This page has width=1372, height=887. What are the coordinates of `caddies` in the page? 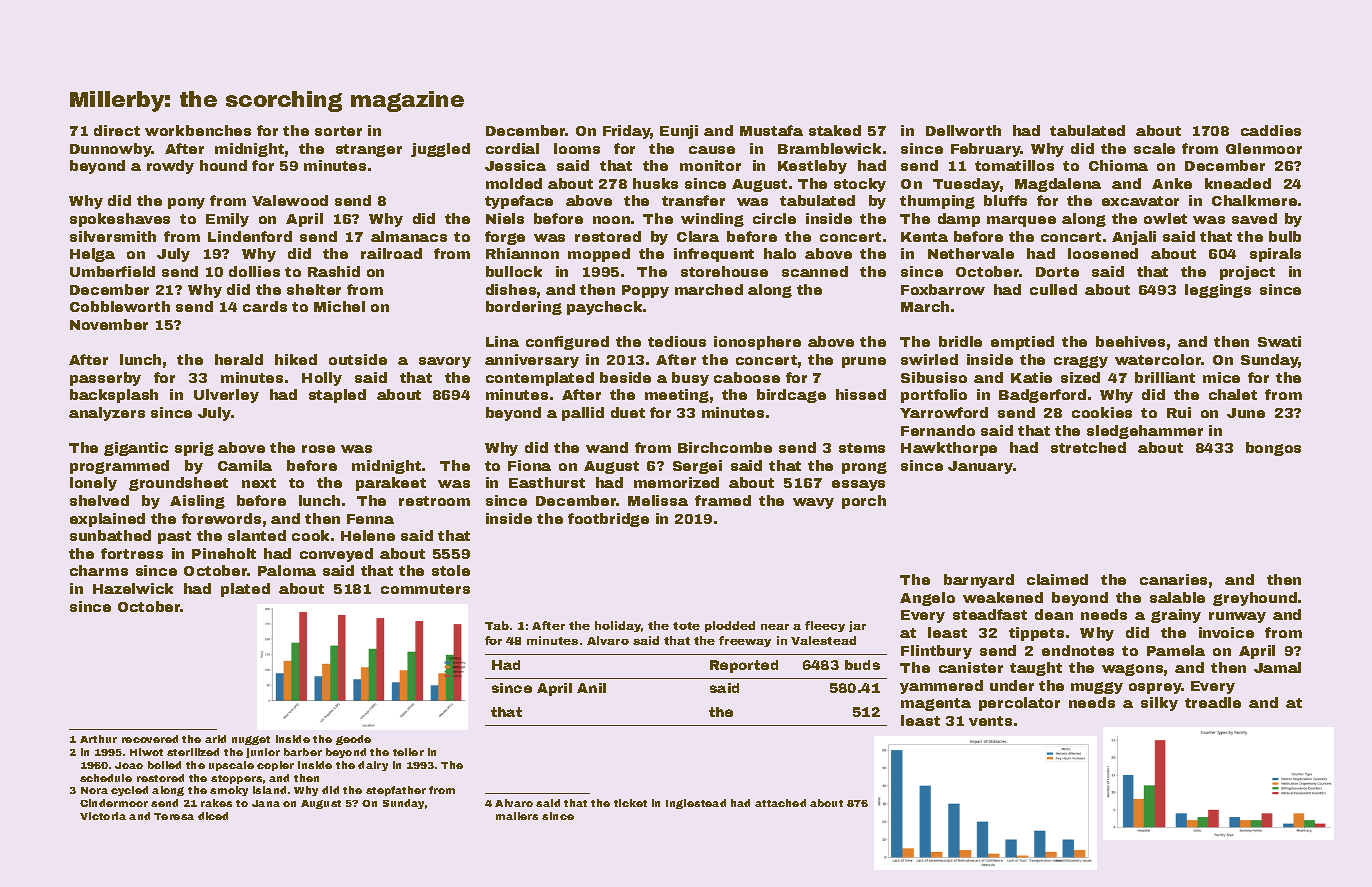 It's located at (1271, 130).
